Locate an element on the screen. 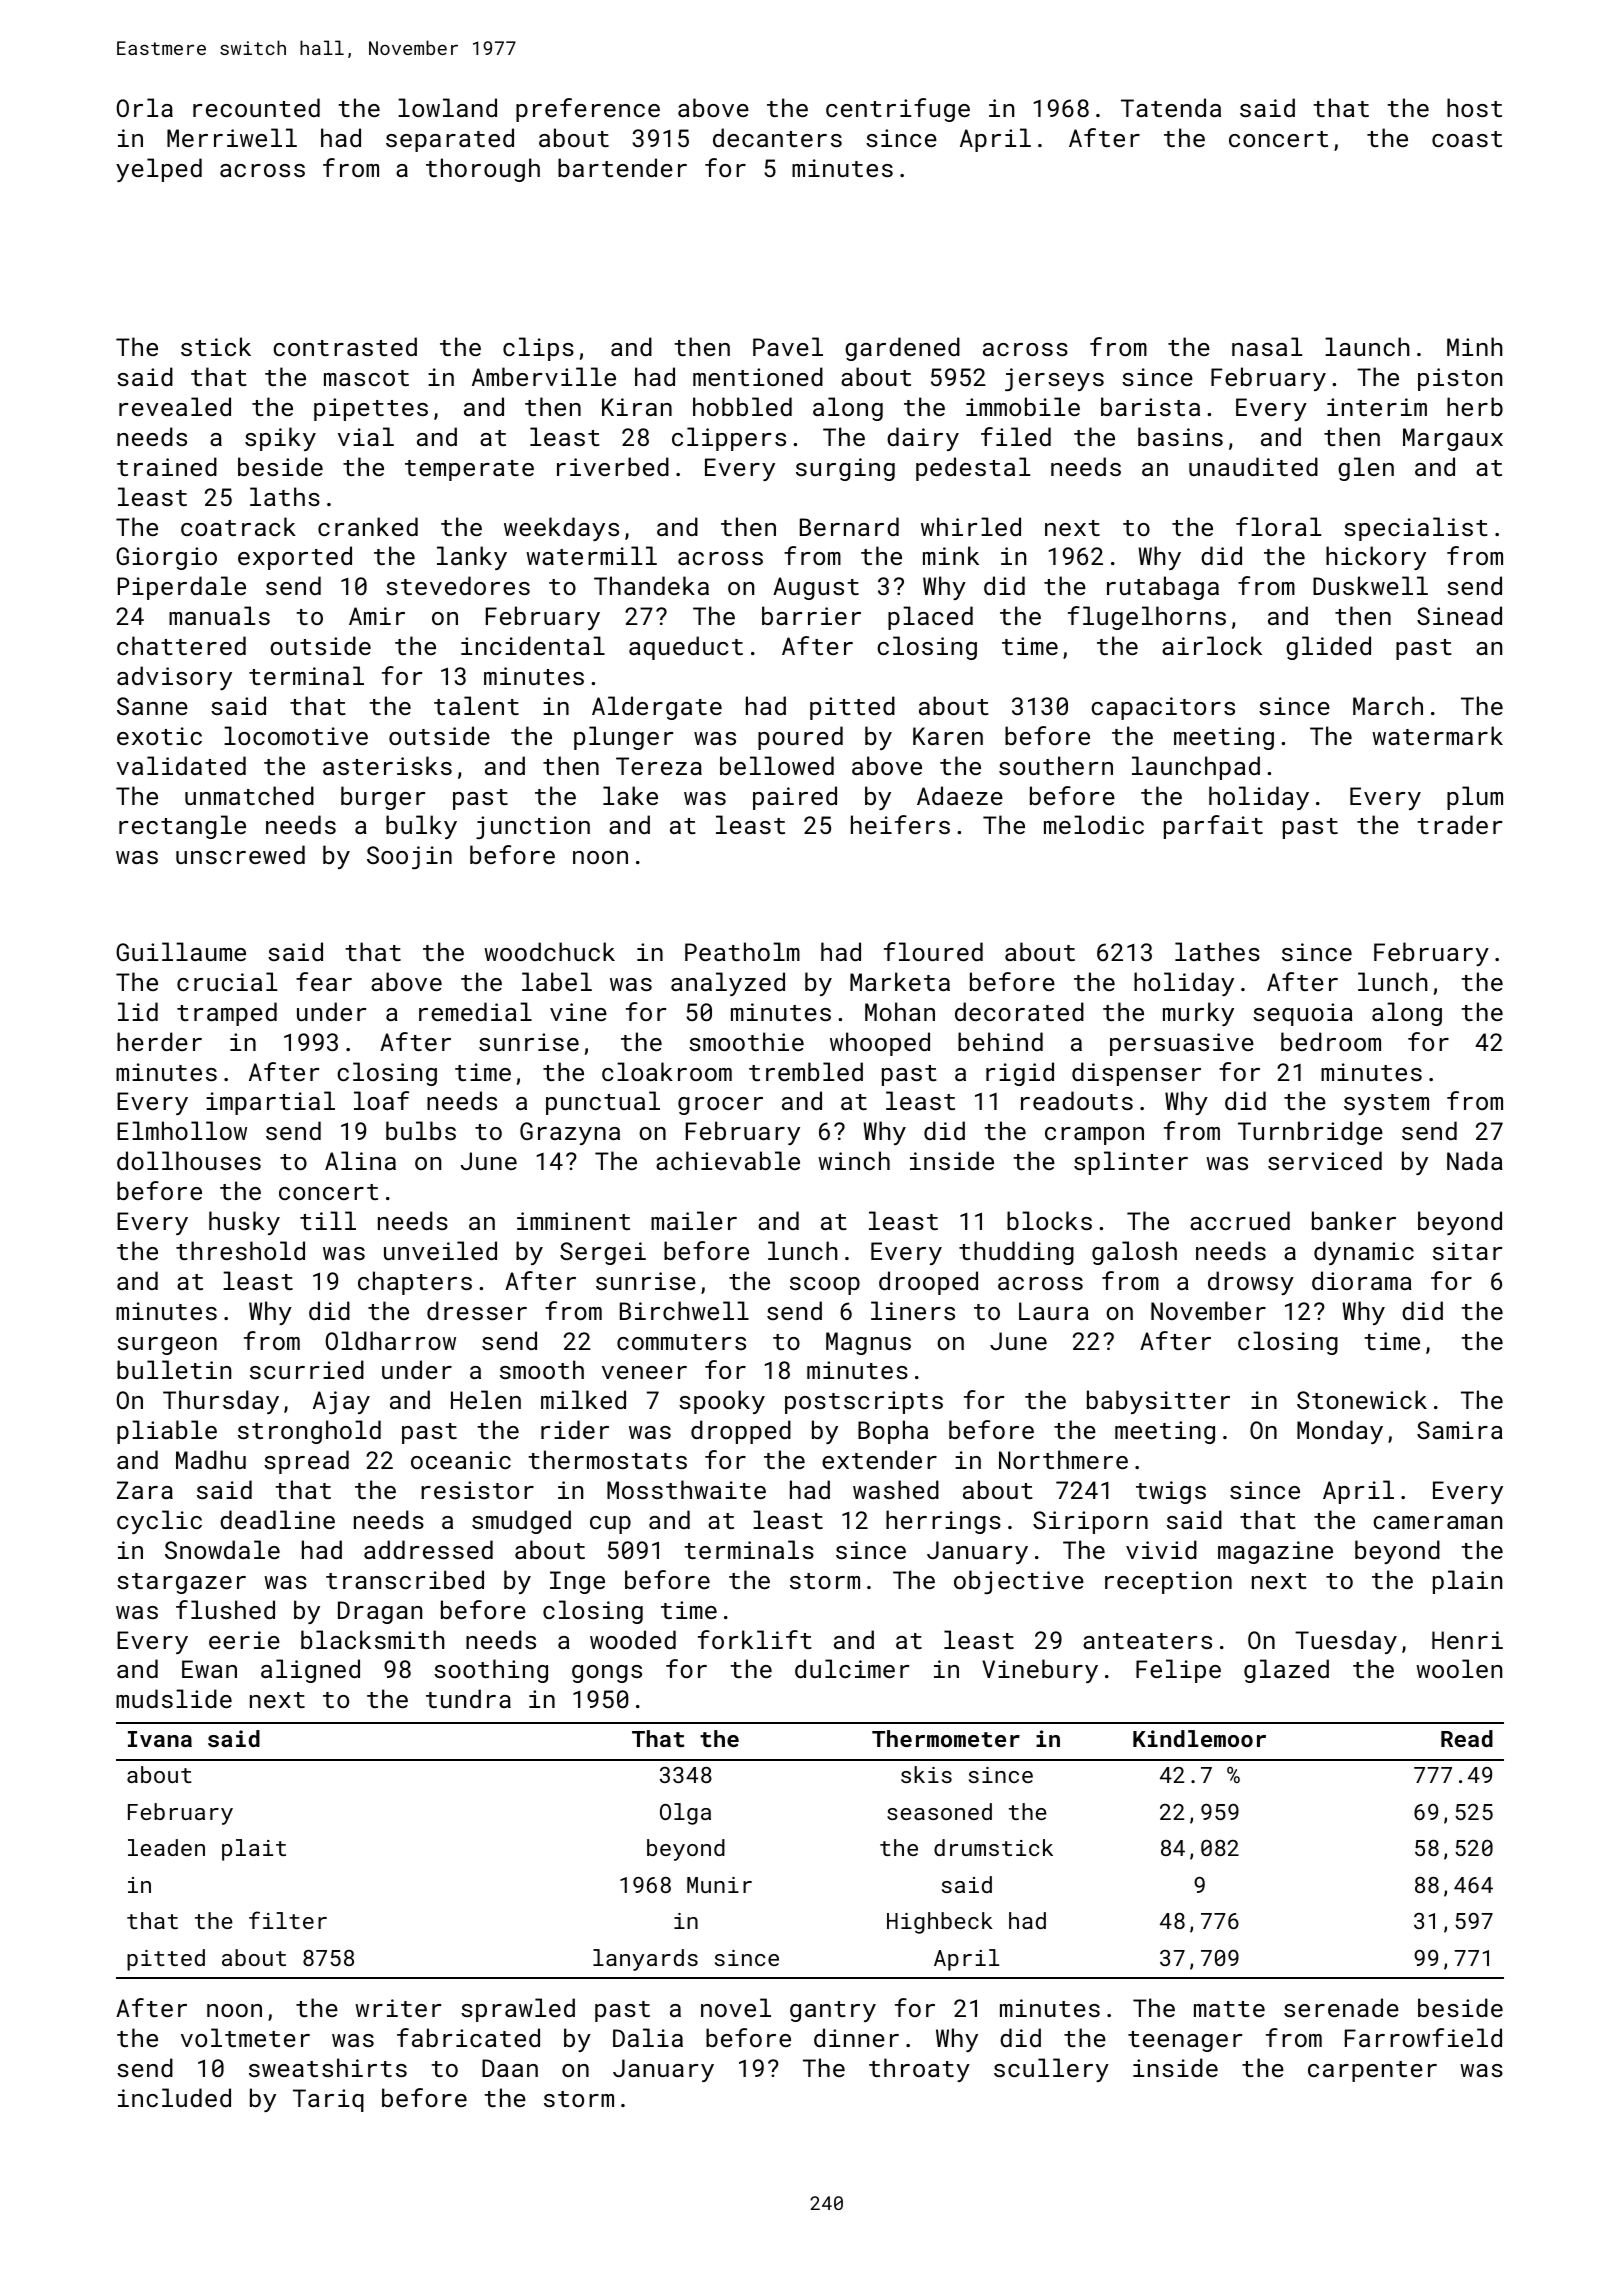  lowland is located at coordinates (447, 107).
